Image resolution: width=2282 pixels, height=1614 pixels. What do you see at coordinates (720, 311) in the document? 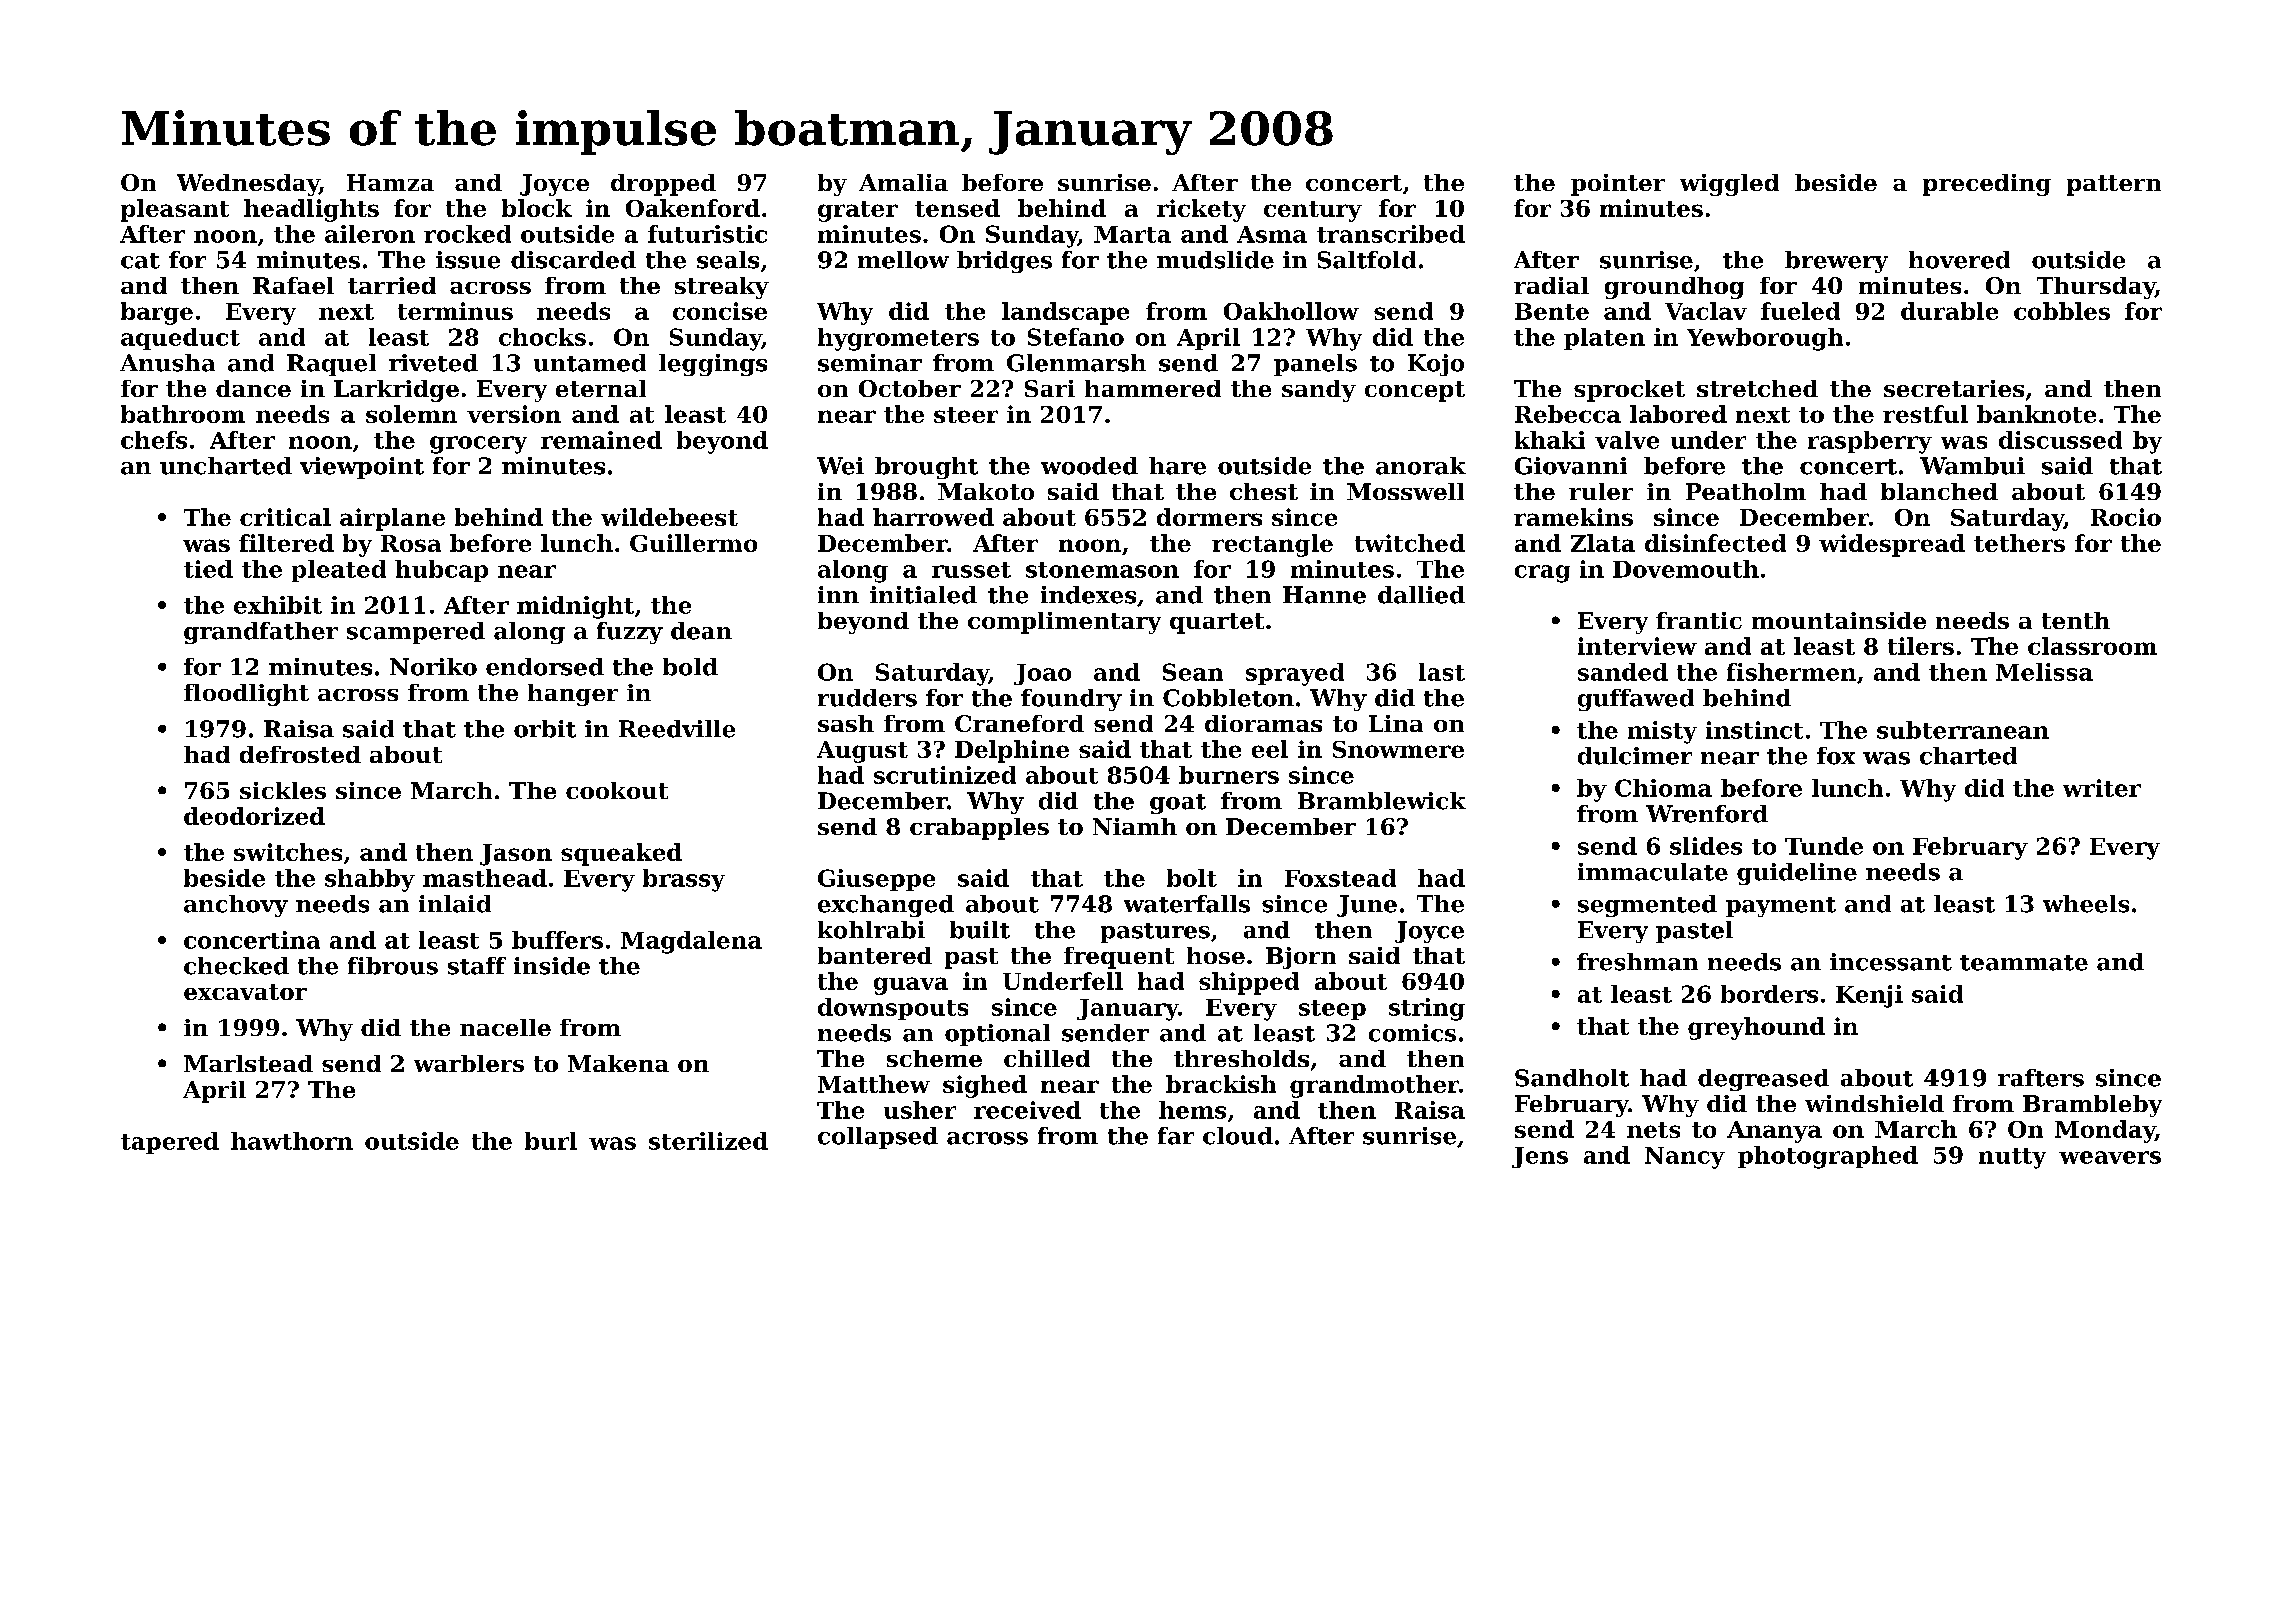
I see `concise` at bounding box center [720, 311].
